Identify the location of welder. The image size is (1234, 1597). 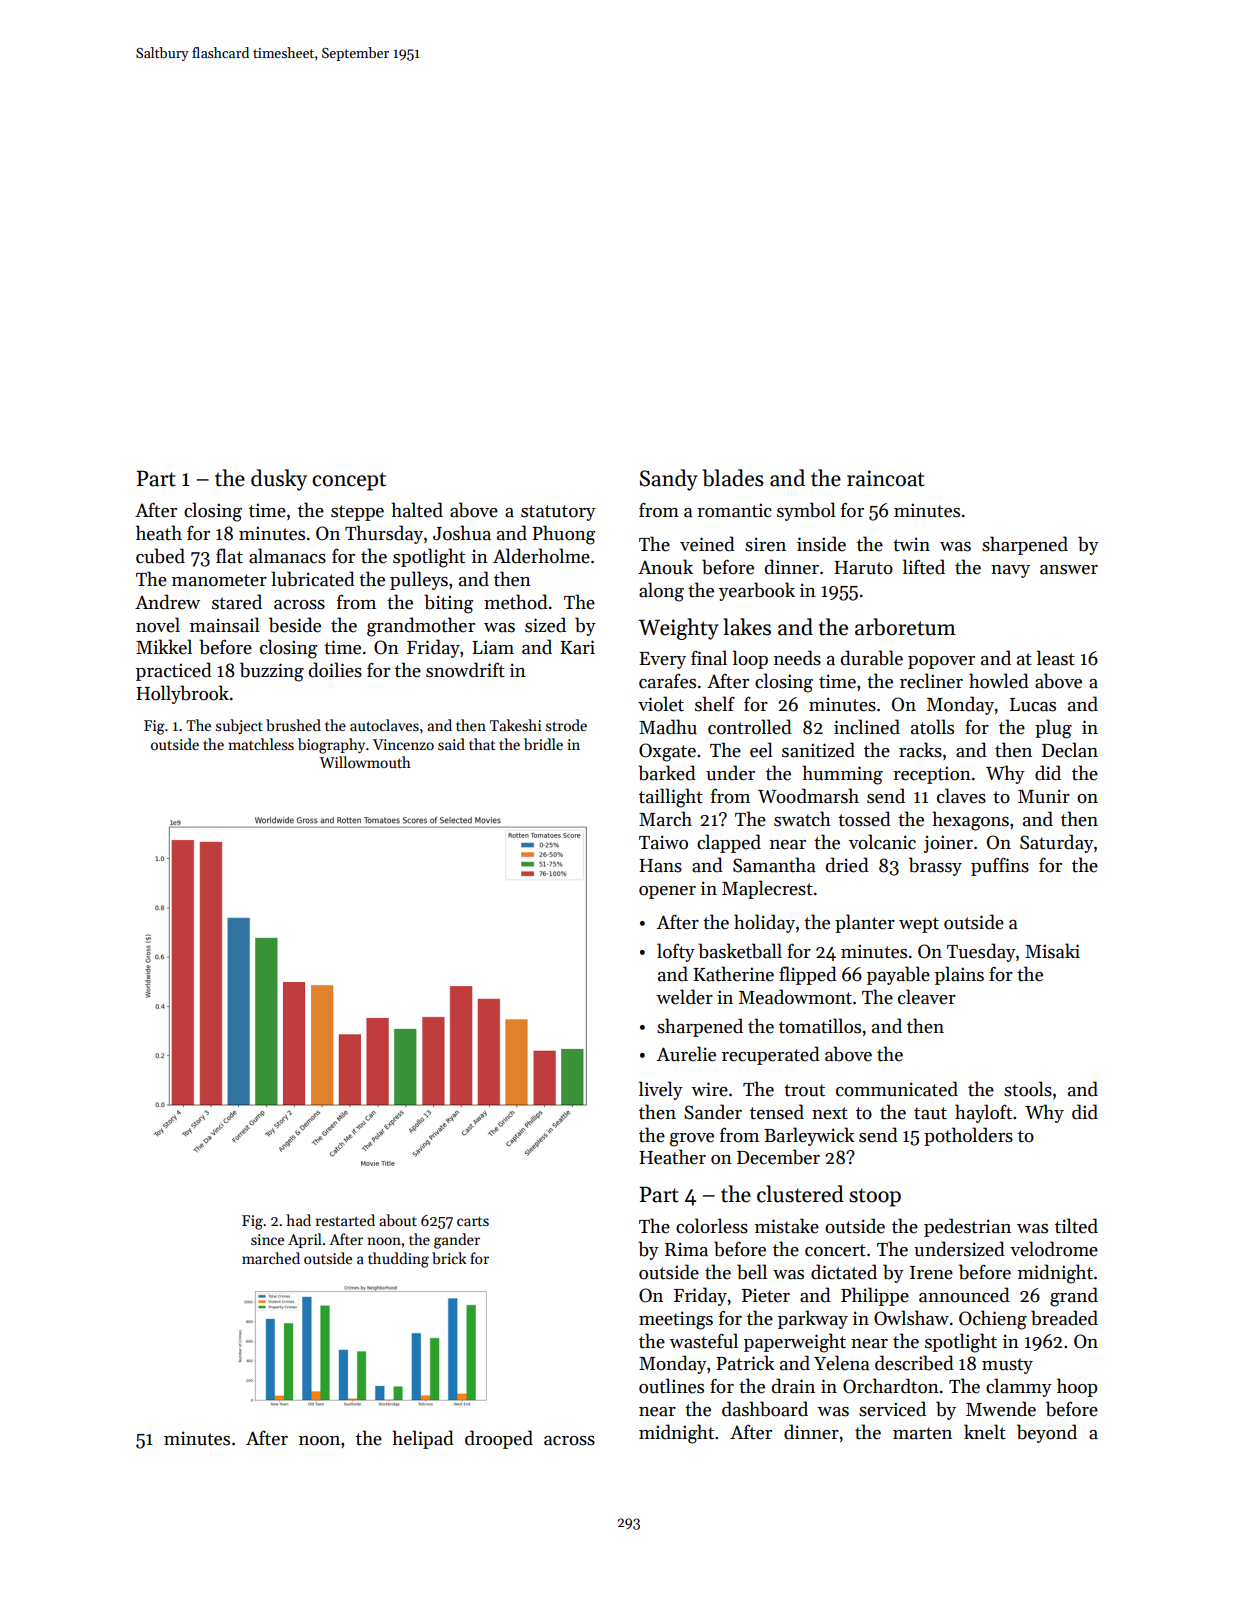
(684, 997).
